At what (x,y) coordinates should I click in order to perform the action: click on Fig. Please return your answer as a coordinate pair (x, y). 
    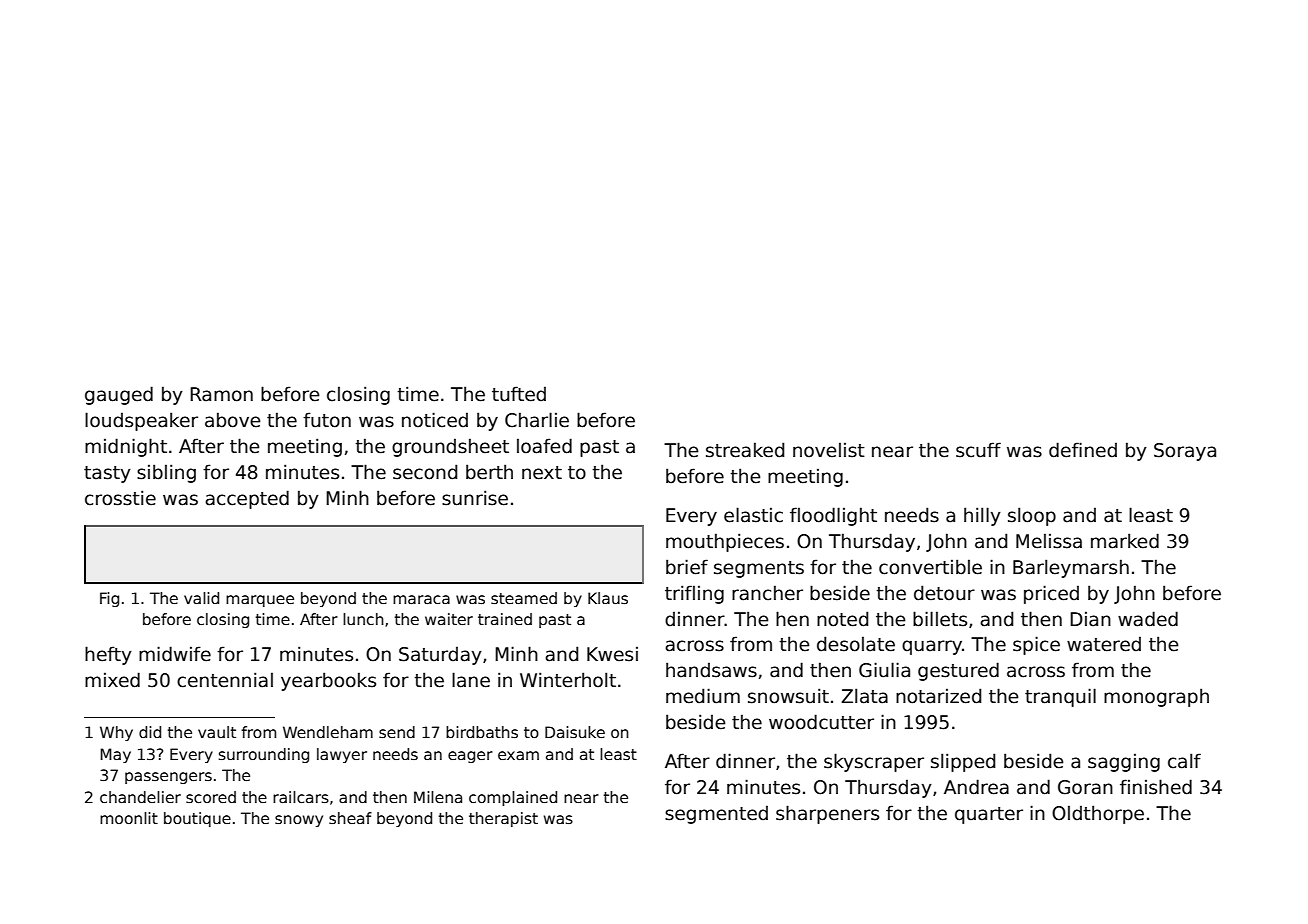
    Looking at the image, I should click on (109, 599).
